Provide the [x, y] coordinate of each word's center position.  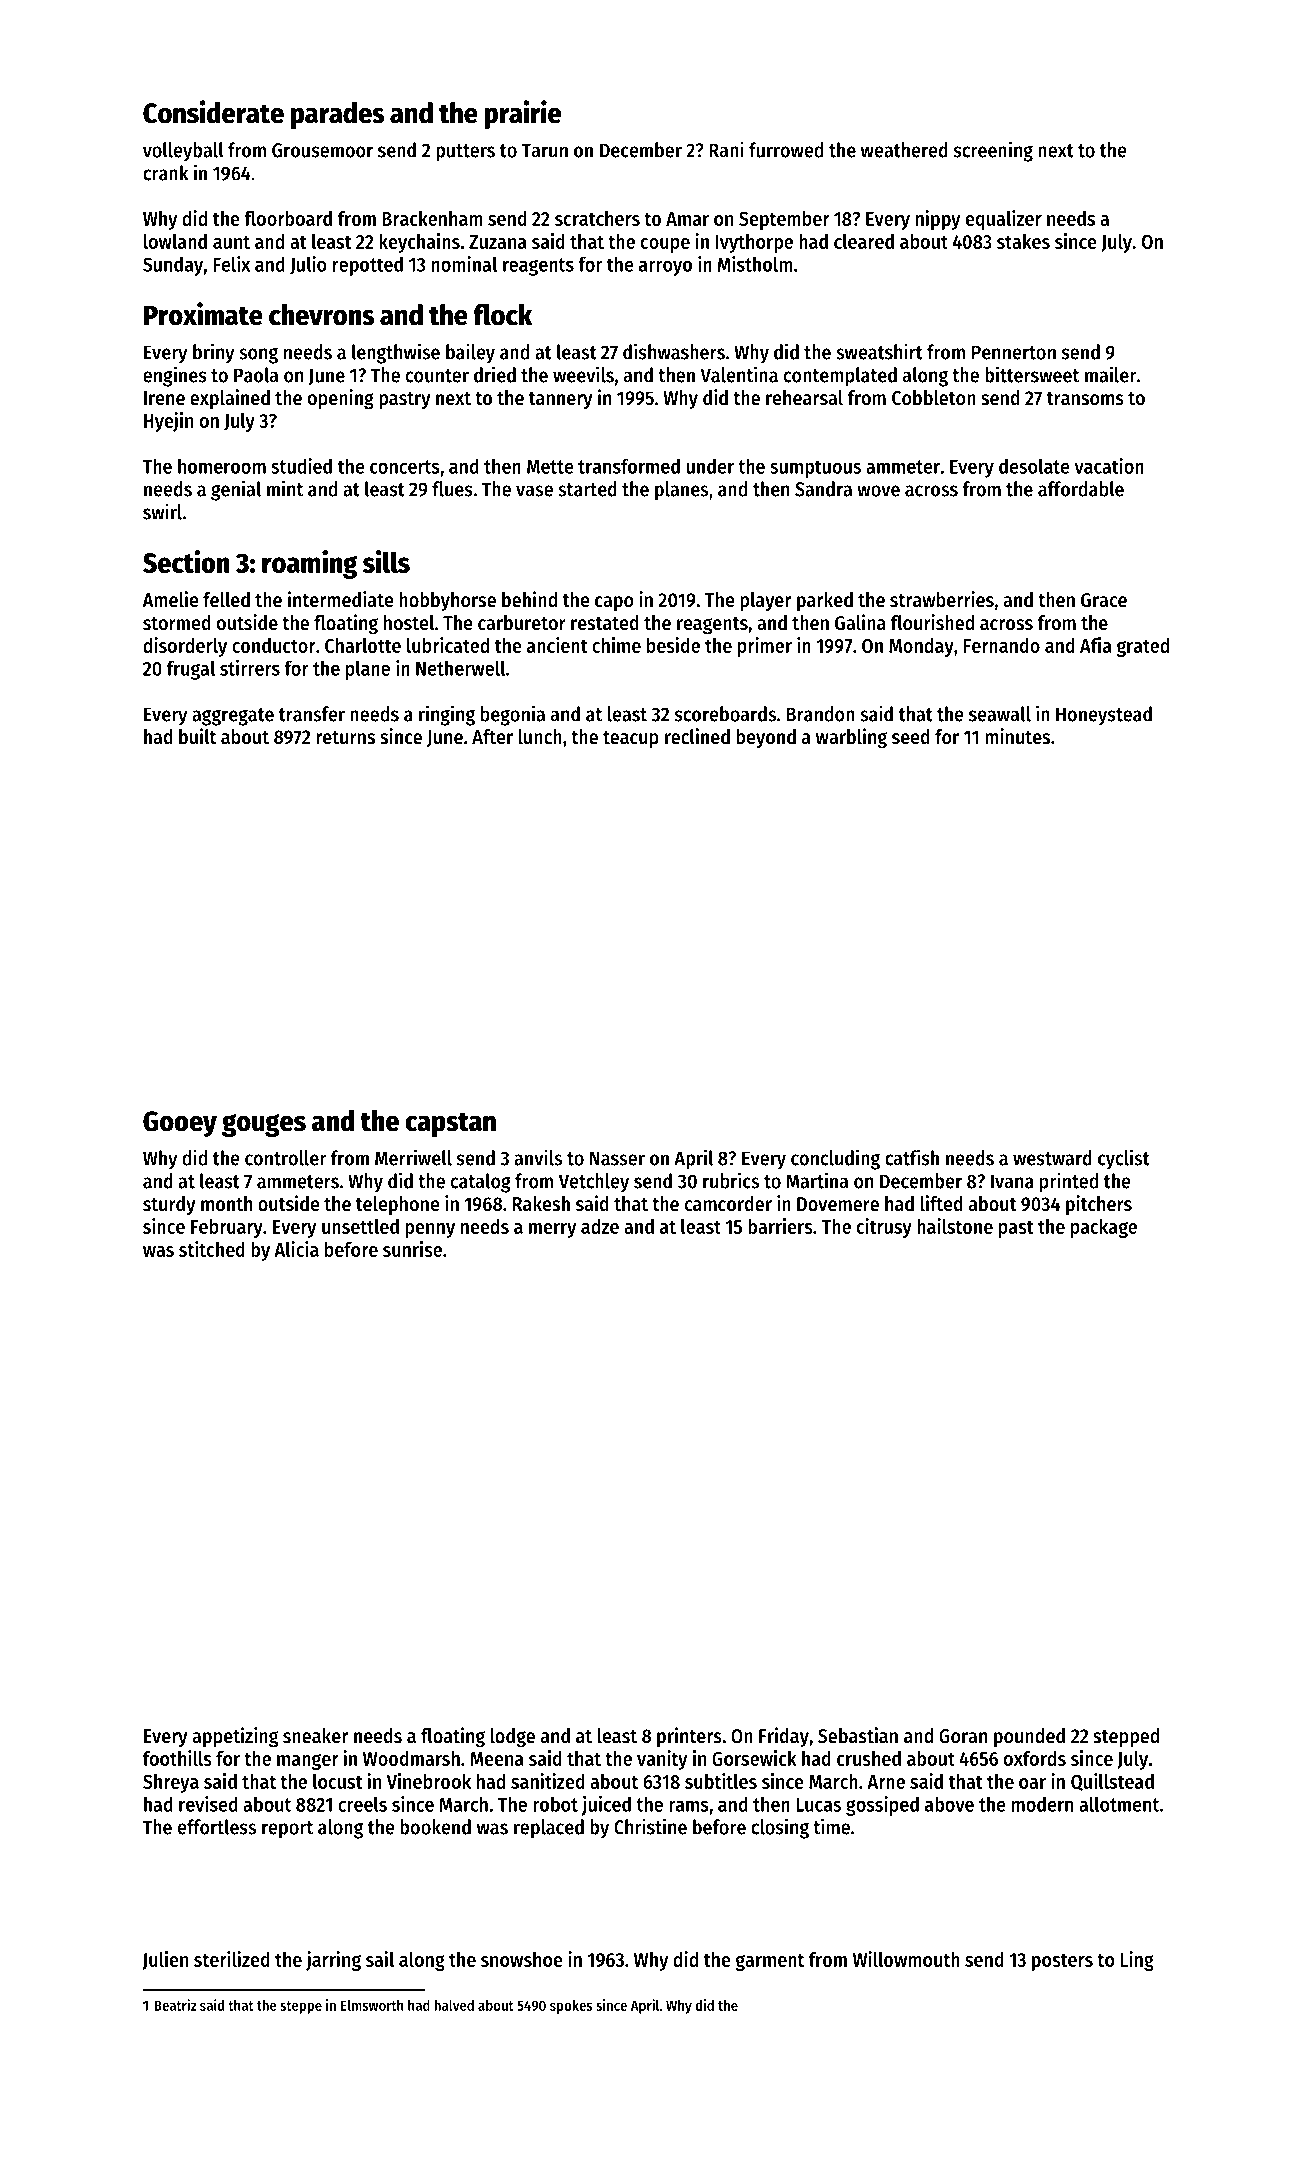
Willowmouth [906, 1959]
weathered [904, 150]
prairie [522, 114]
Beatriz [176, 2005]
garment [769, 1962]
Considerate [213, 112]
